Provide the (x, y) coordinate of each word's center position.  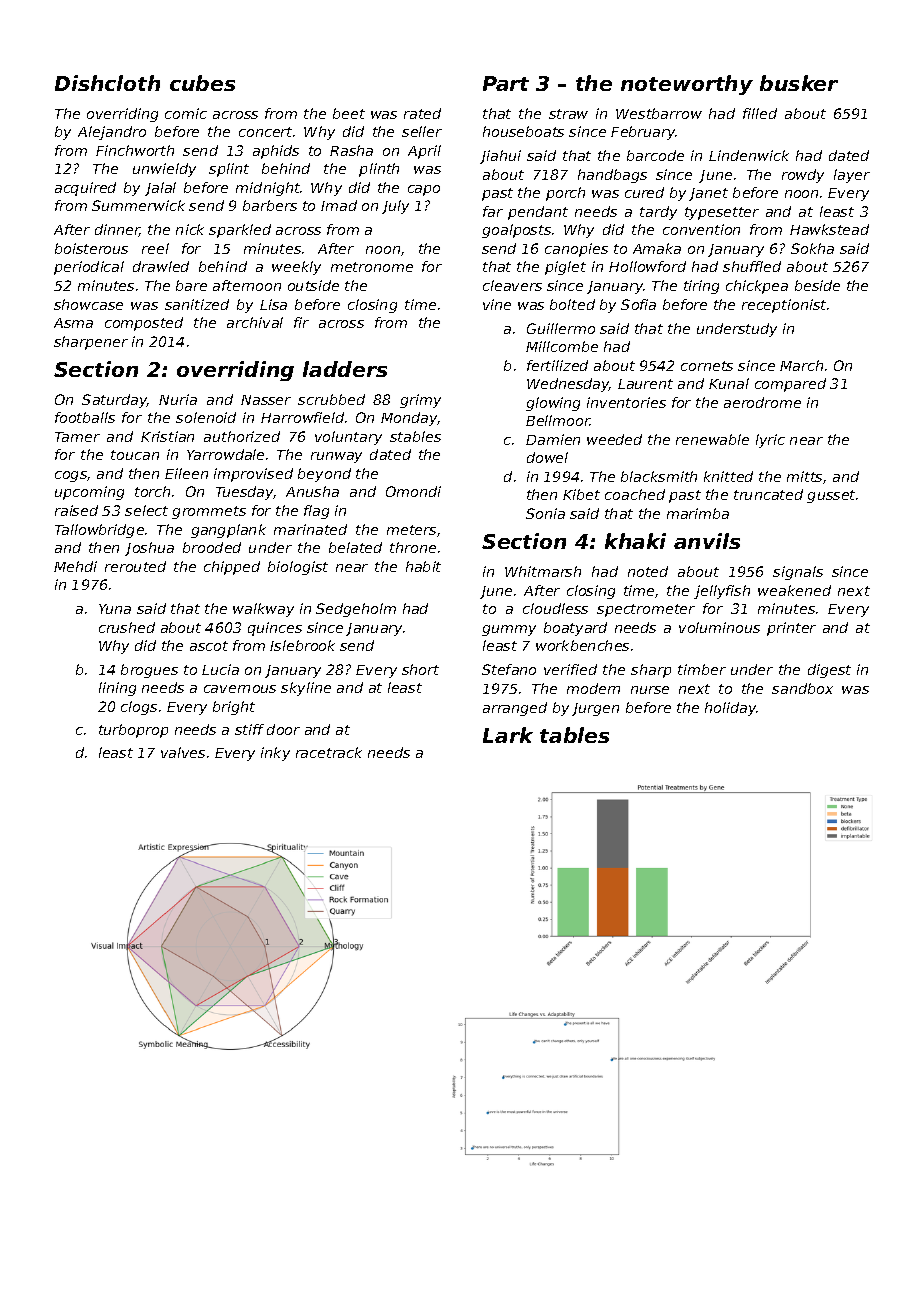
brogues (149, 671)
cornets (707, 366)
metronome (372, 267)
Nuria (178, 399)
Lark (508, 735)
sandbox (802, 688)
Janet (708, 194)
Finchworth (135, 150)
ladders (345, 369)
